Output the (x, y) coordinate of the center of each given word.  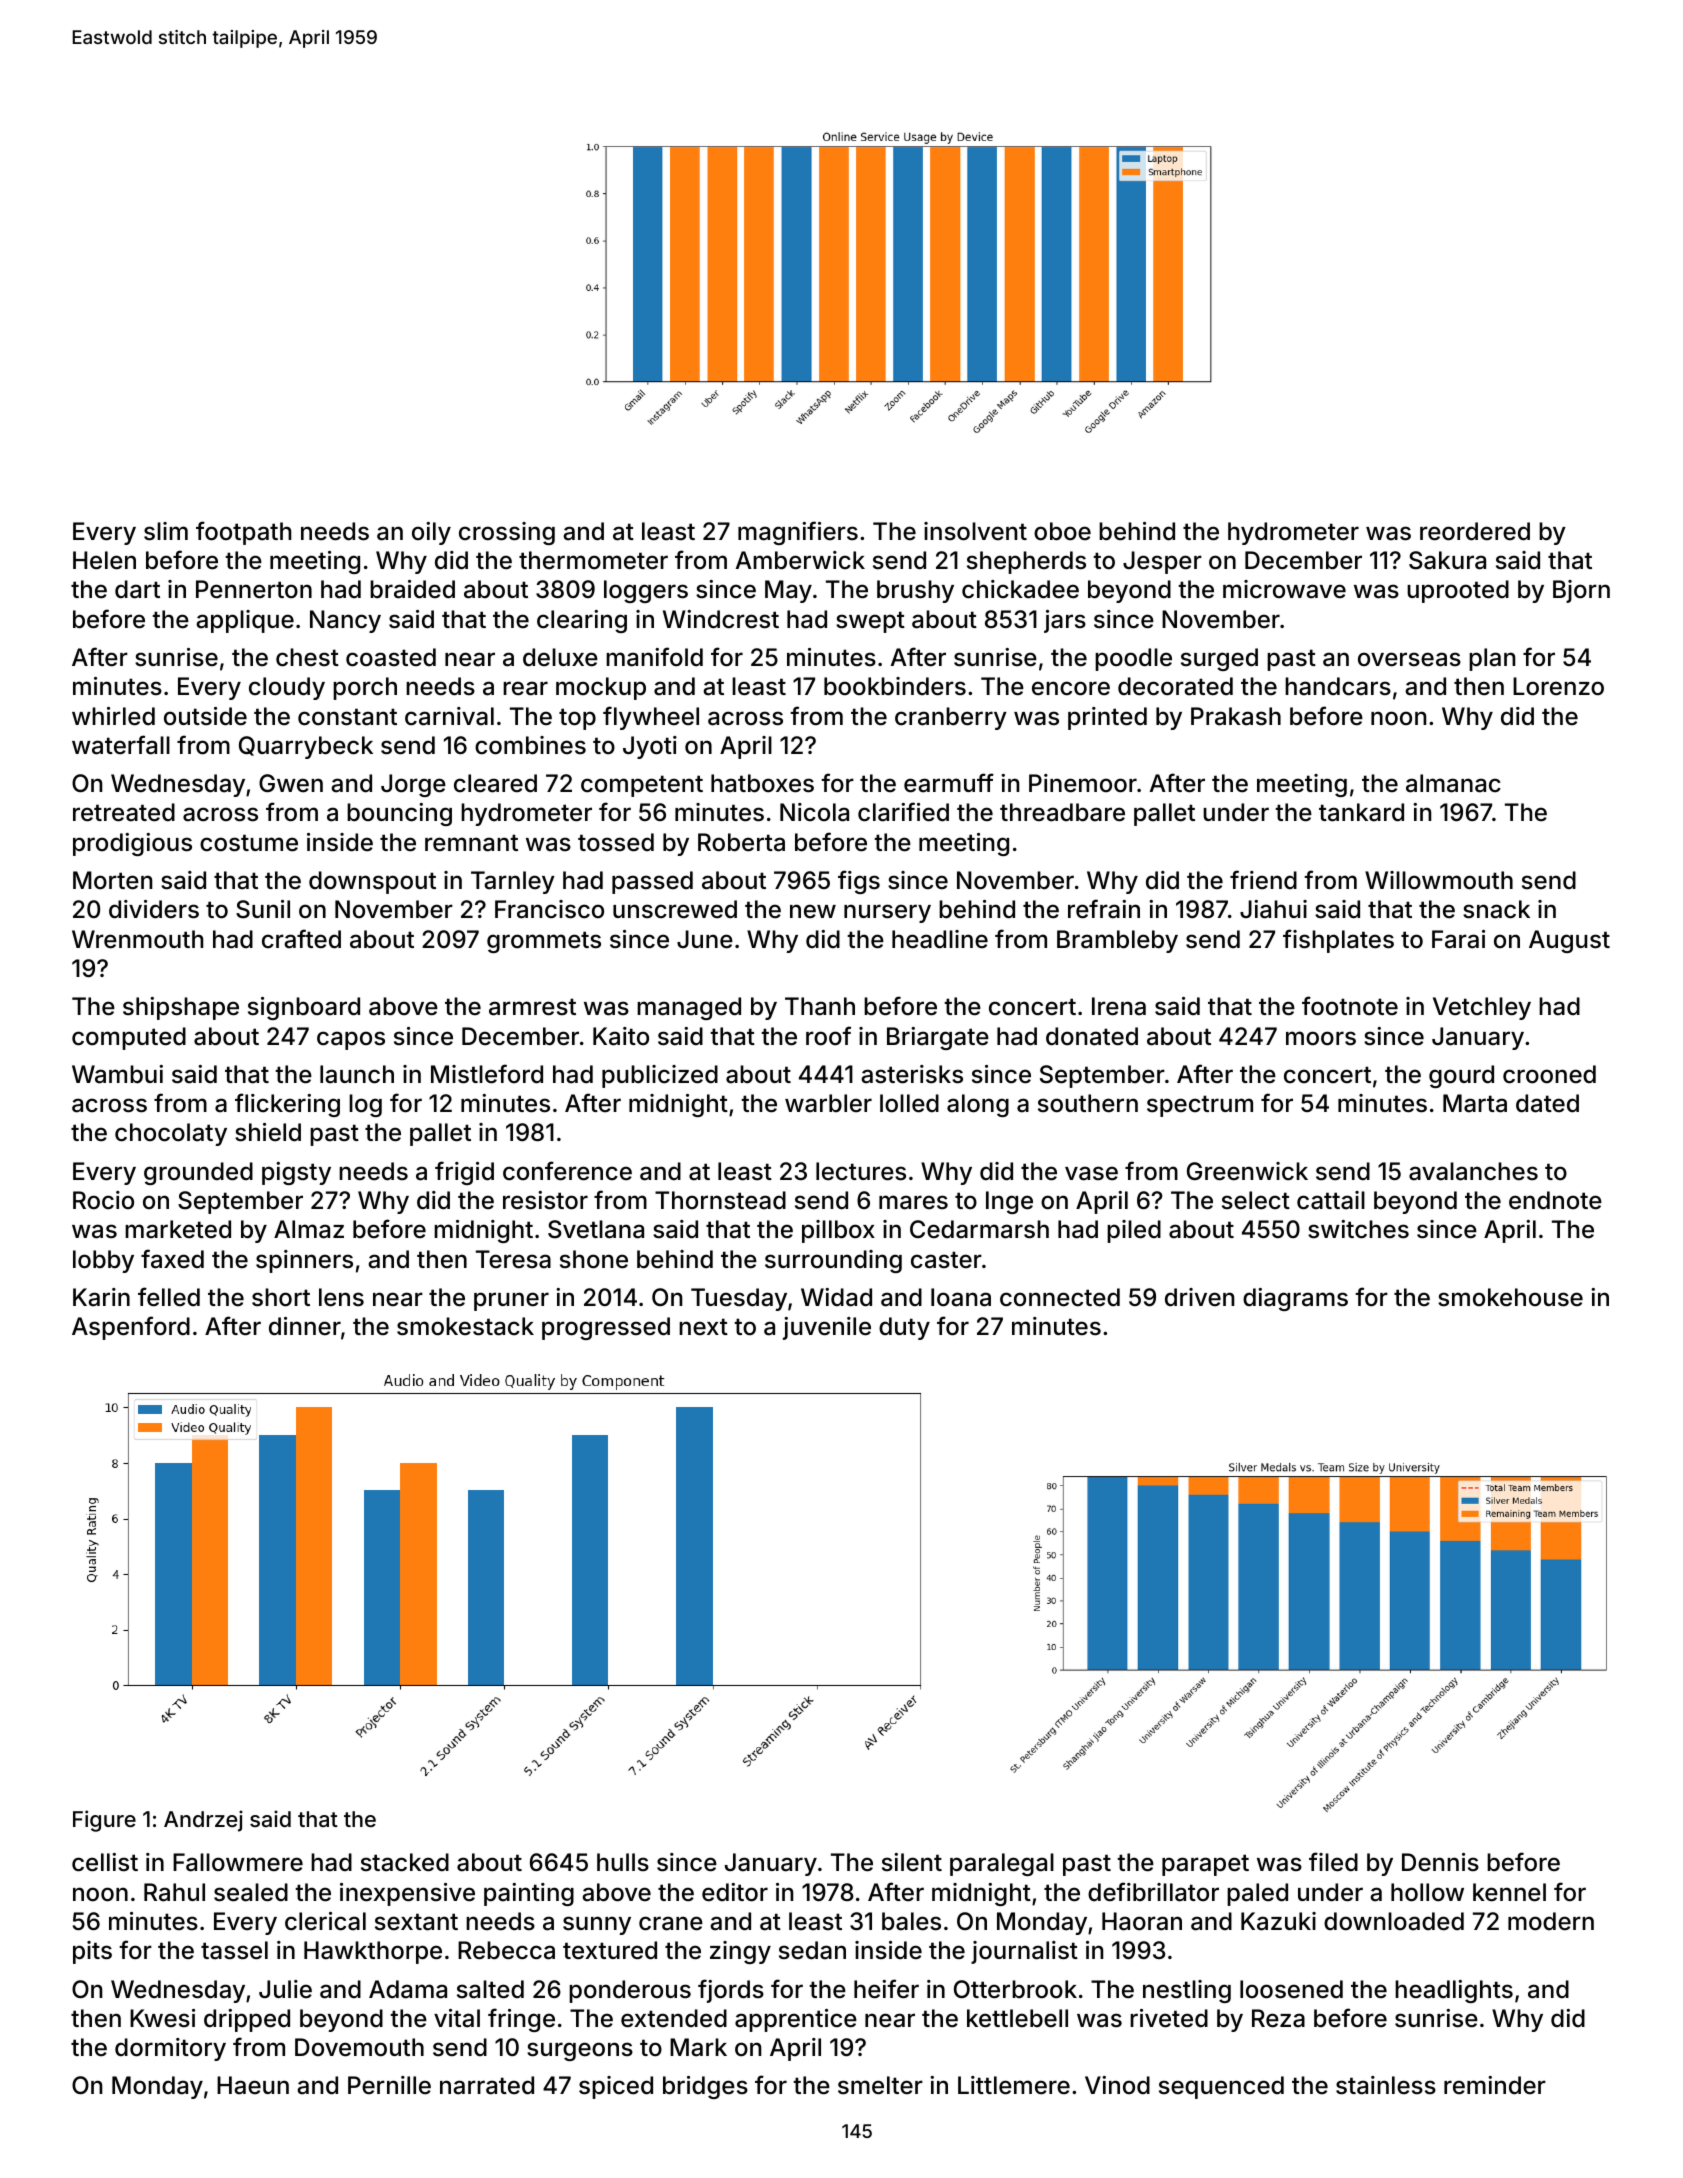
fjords (731, 1991)
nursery (887, 913)
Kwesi (162, 2018)
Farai (1458, 939)
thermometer (593, 560)
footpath (243, 533)
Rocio (103, 1200)
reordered (1475, 531)
